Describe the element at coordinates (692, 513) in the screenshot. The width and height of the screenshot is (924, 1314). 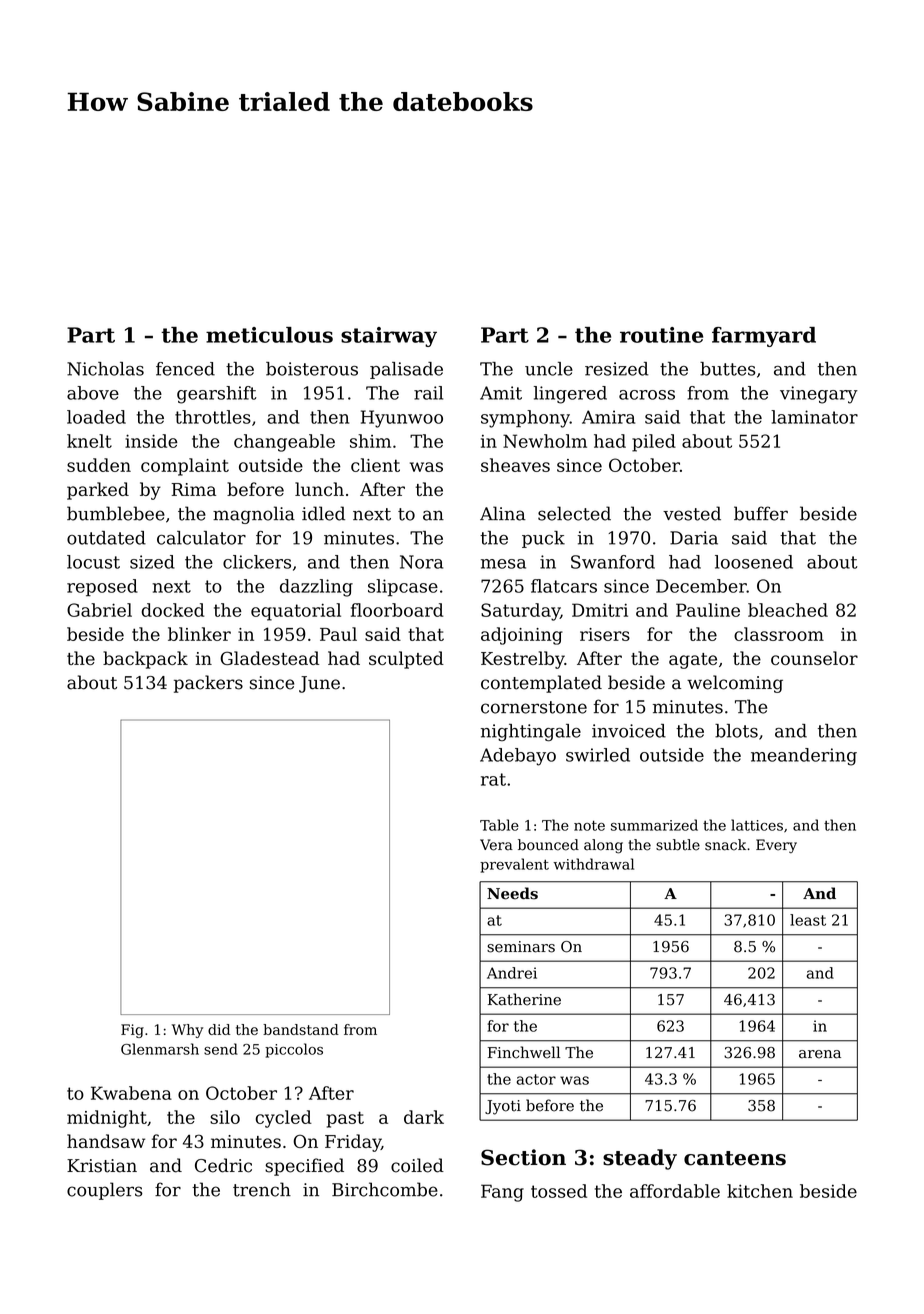
I see `vested` at that location.
